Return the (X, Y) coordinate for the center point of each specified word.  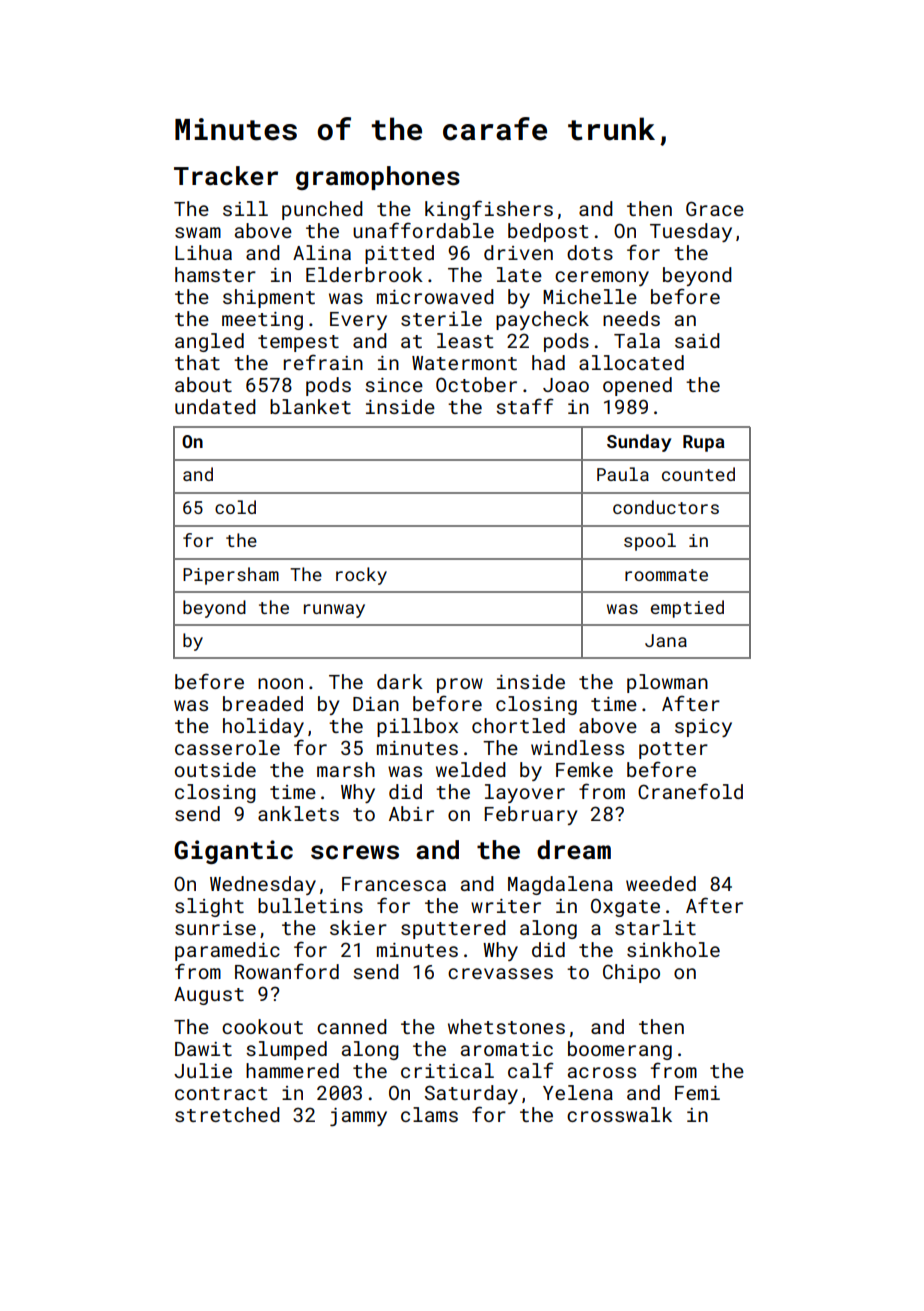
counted (698, 474)
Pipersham (231, 576)
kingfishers (489, 210)
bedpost (548, 232)
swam (198, 232)
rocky (361, 576)
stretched (227, 1114)
